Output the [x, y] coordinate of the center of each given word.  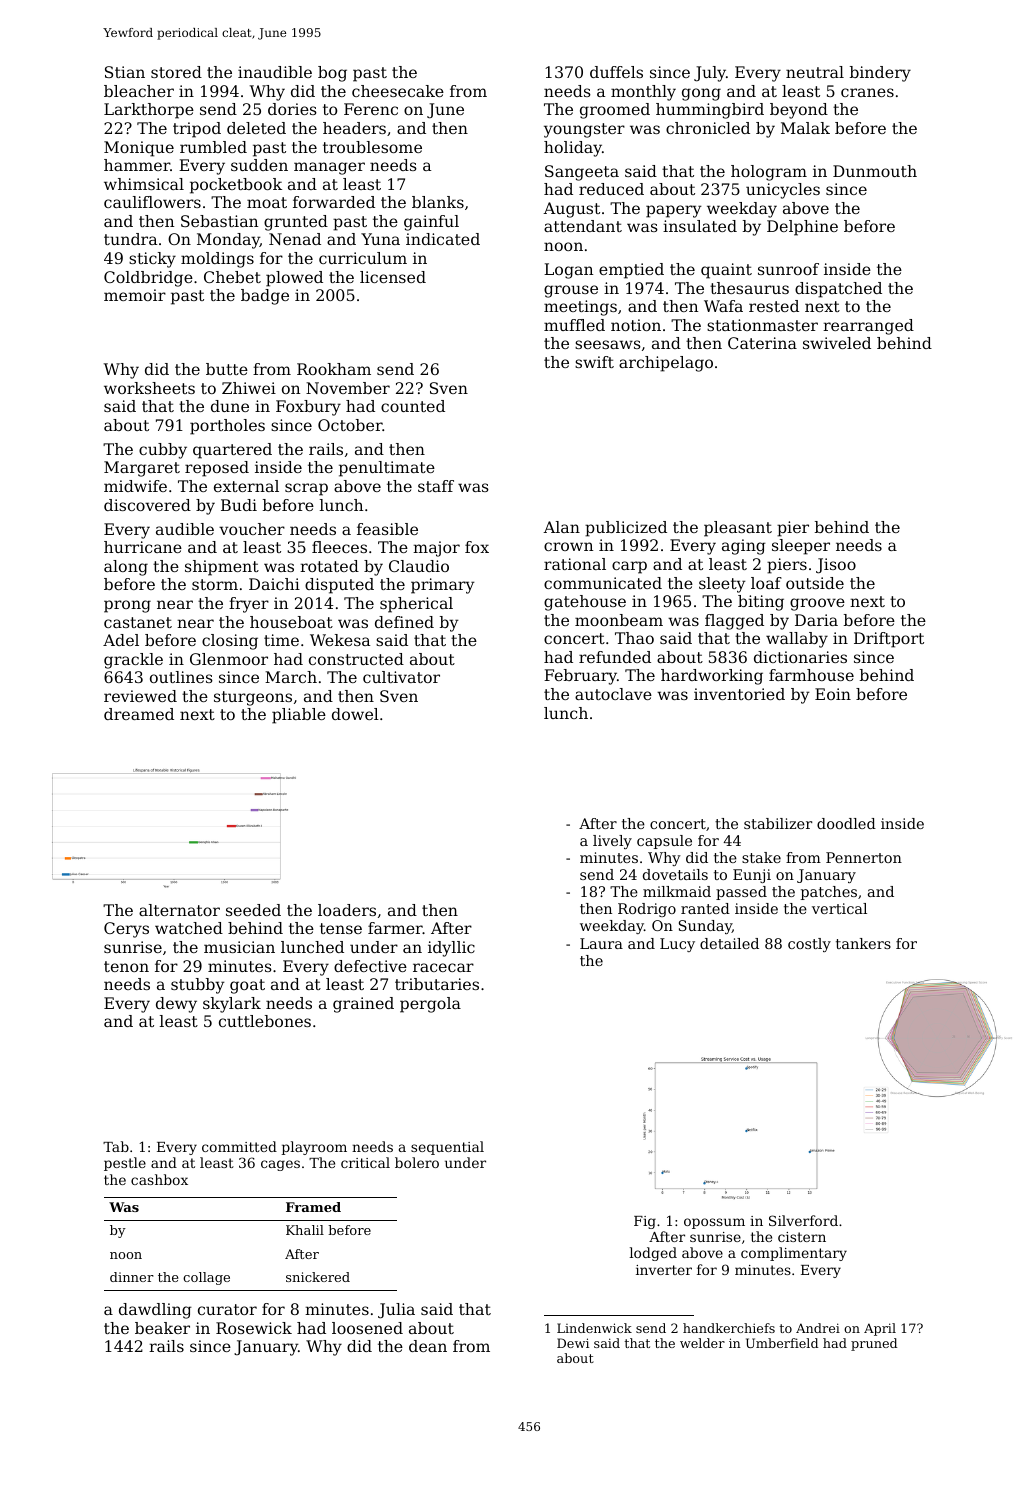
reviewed [140, 696]
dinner [132, 1277]
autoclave [613, 694]
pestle [125, 1164]
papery [674, 211]
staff [436, 486]
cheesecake [398, 91]
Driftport [889, 640]
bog [332, 74]
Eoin [833, 694]
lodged [653, 1254]
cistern [802, 1237]
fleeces [339, 547]
